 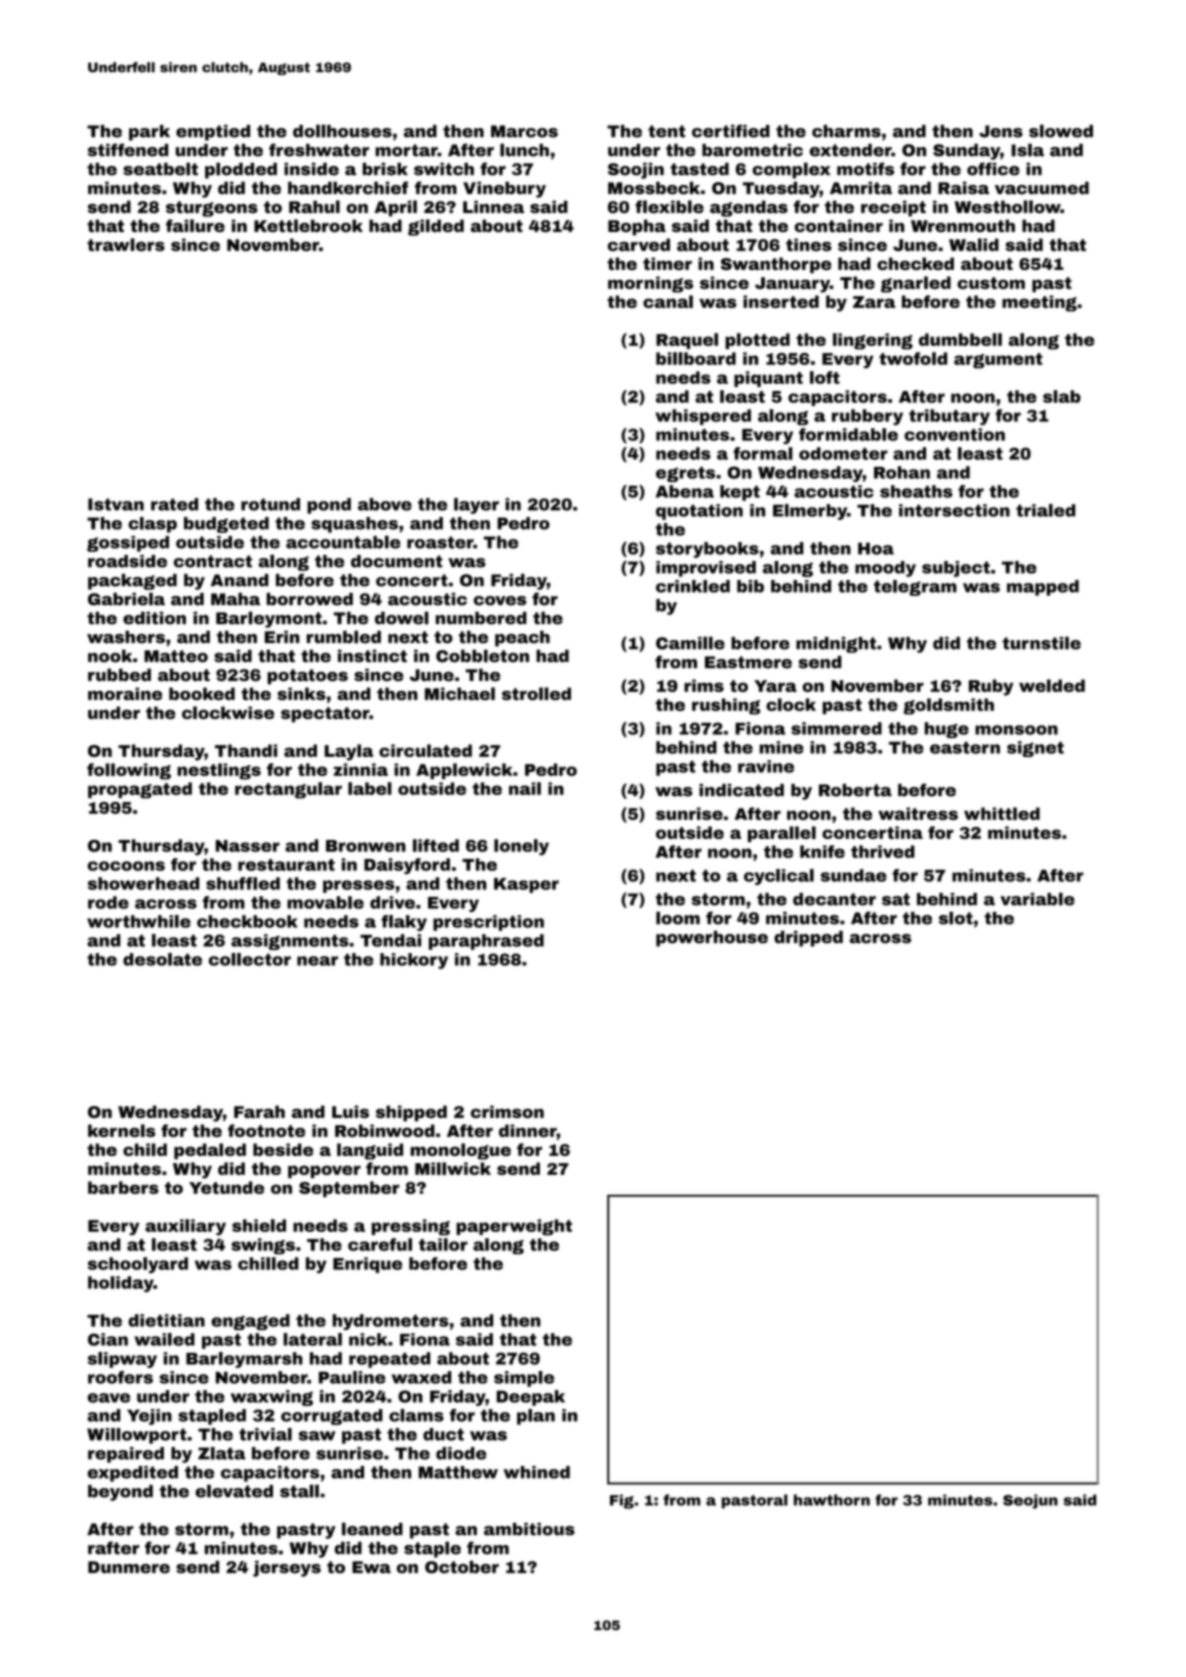 I want to click on tent, so click(x=667, y=131).
